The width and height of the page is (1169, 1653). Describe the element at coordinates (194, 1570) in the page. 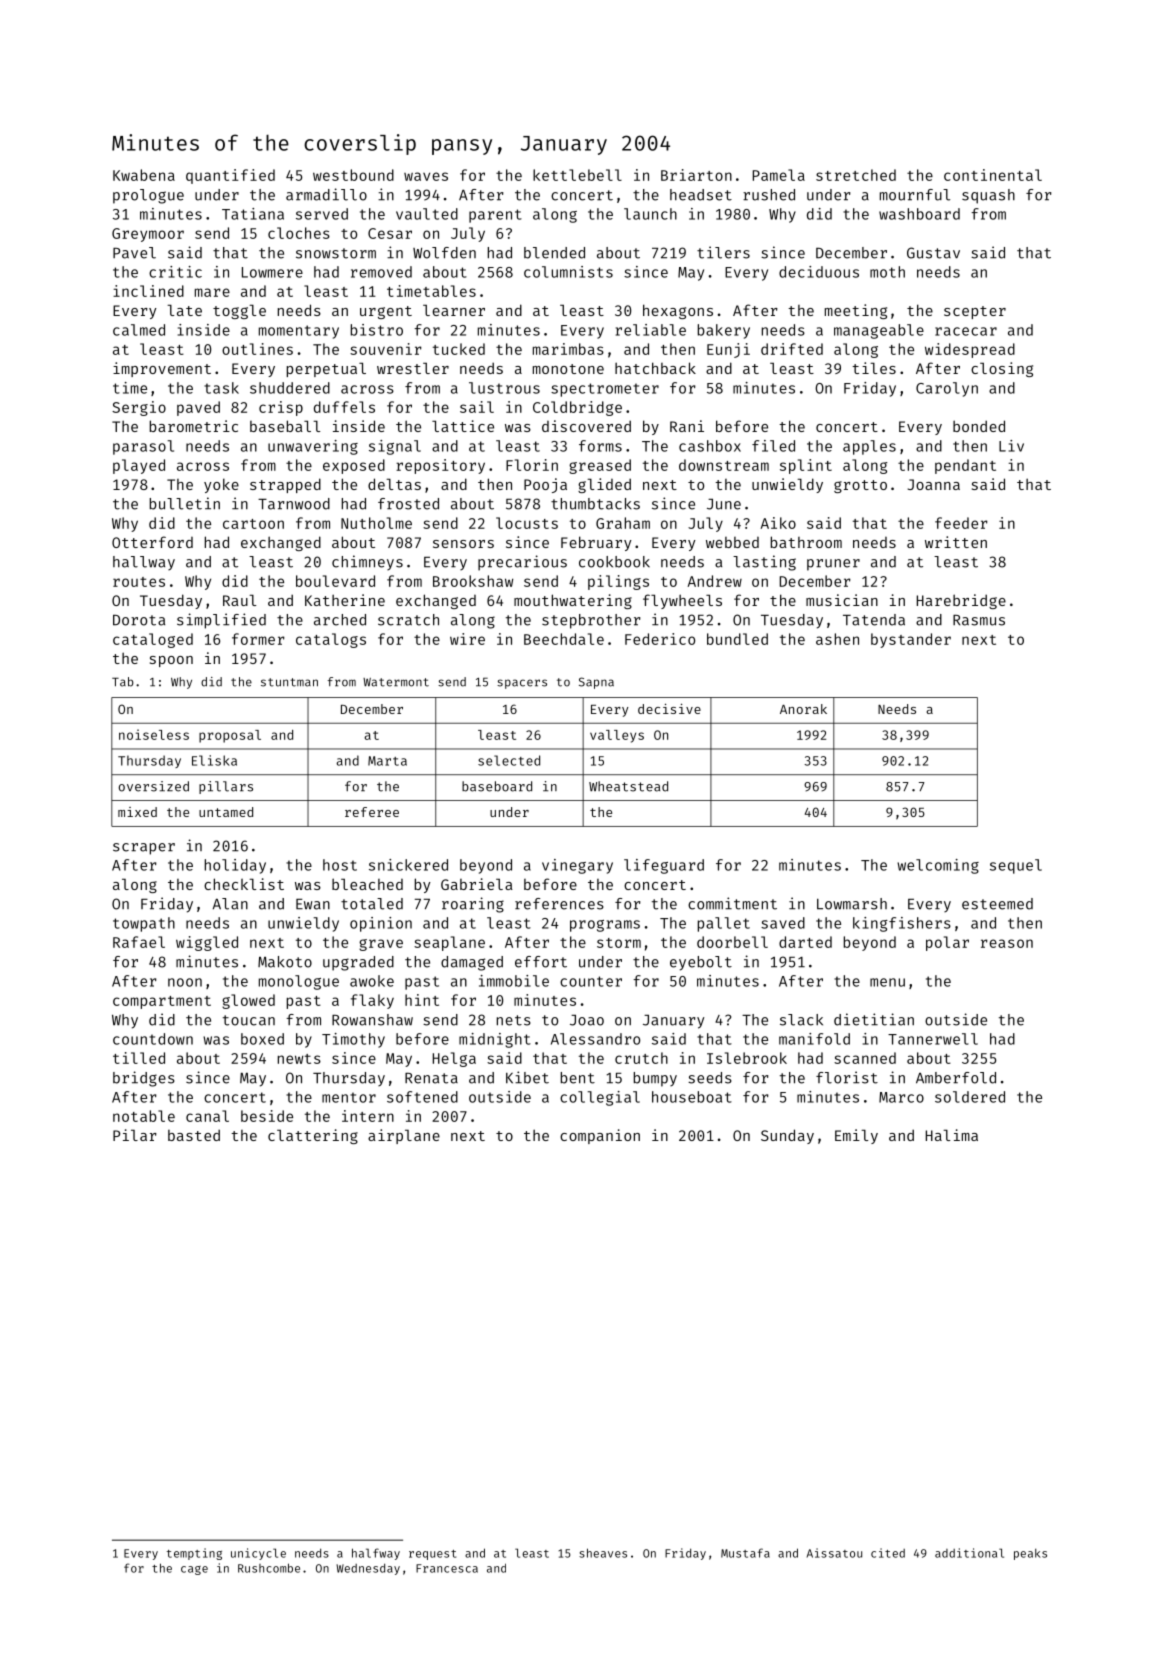

I see `cage` at that location.
